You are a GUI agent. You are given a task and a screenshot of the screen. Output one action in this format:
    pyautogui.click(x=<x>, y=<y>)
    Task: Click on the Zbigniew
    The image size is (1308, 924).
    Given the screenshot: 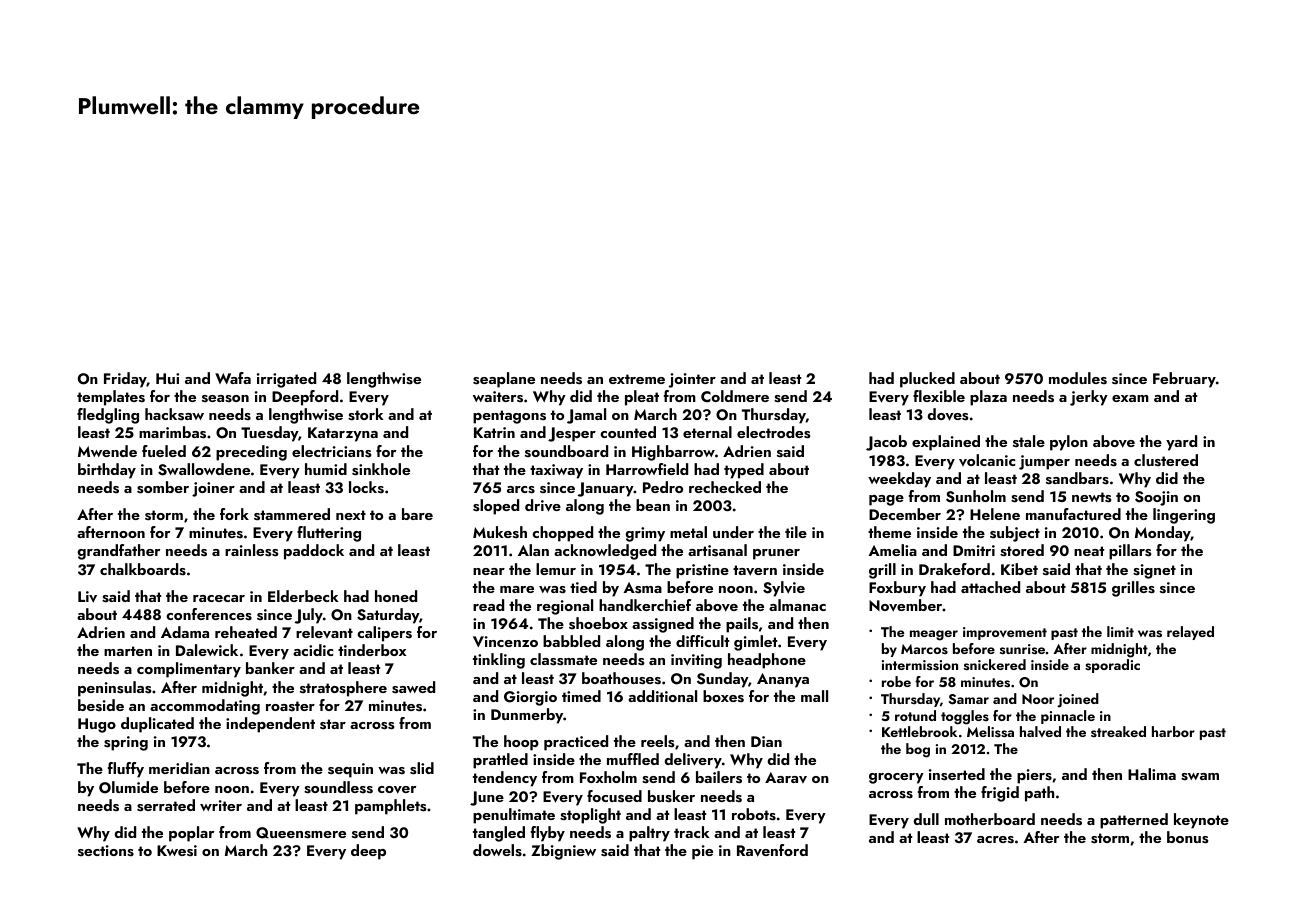 What is the action you would take?
    pyautogui.click(x=563, y=852)
